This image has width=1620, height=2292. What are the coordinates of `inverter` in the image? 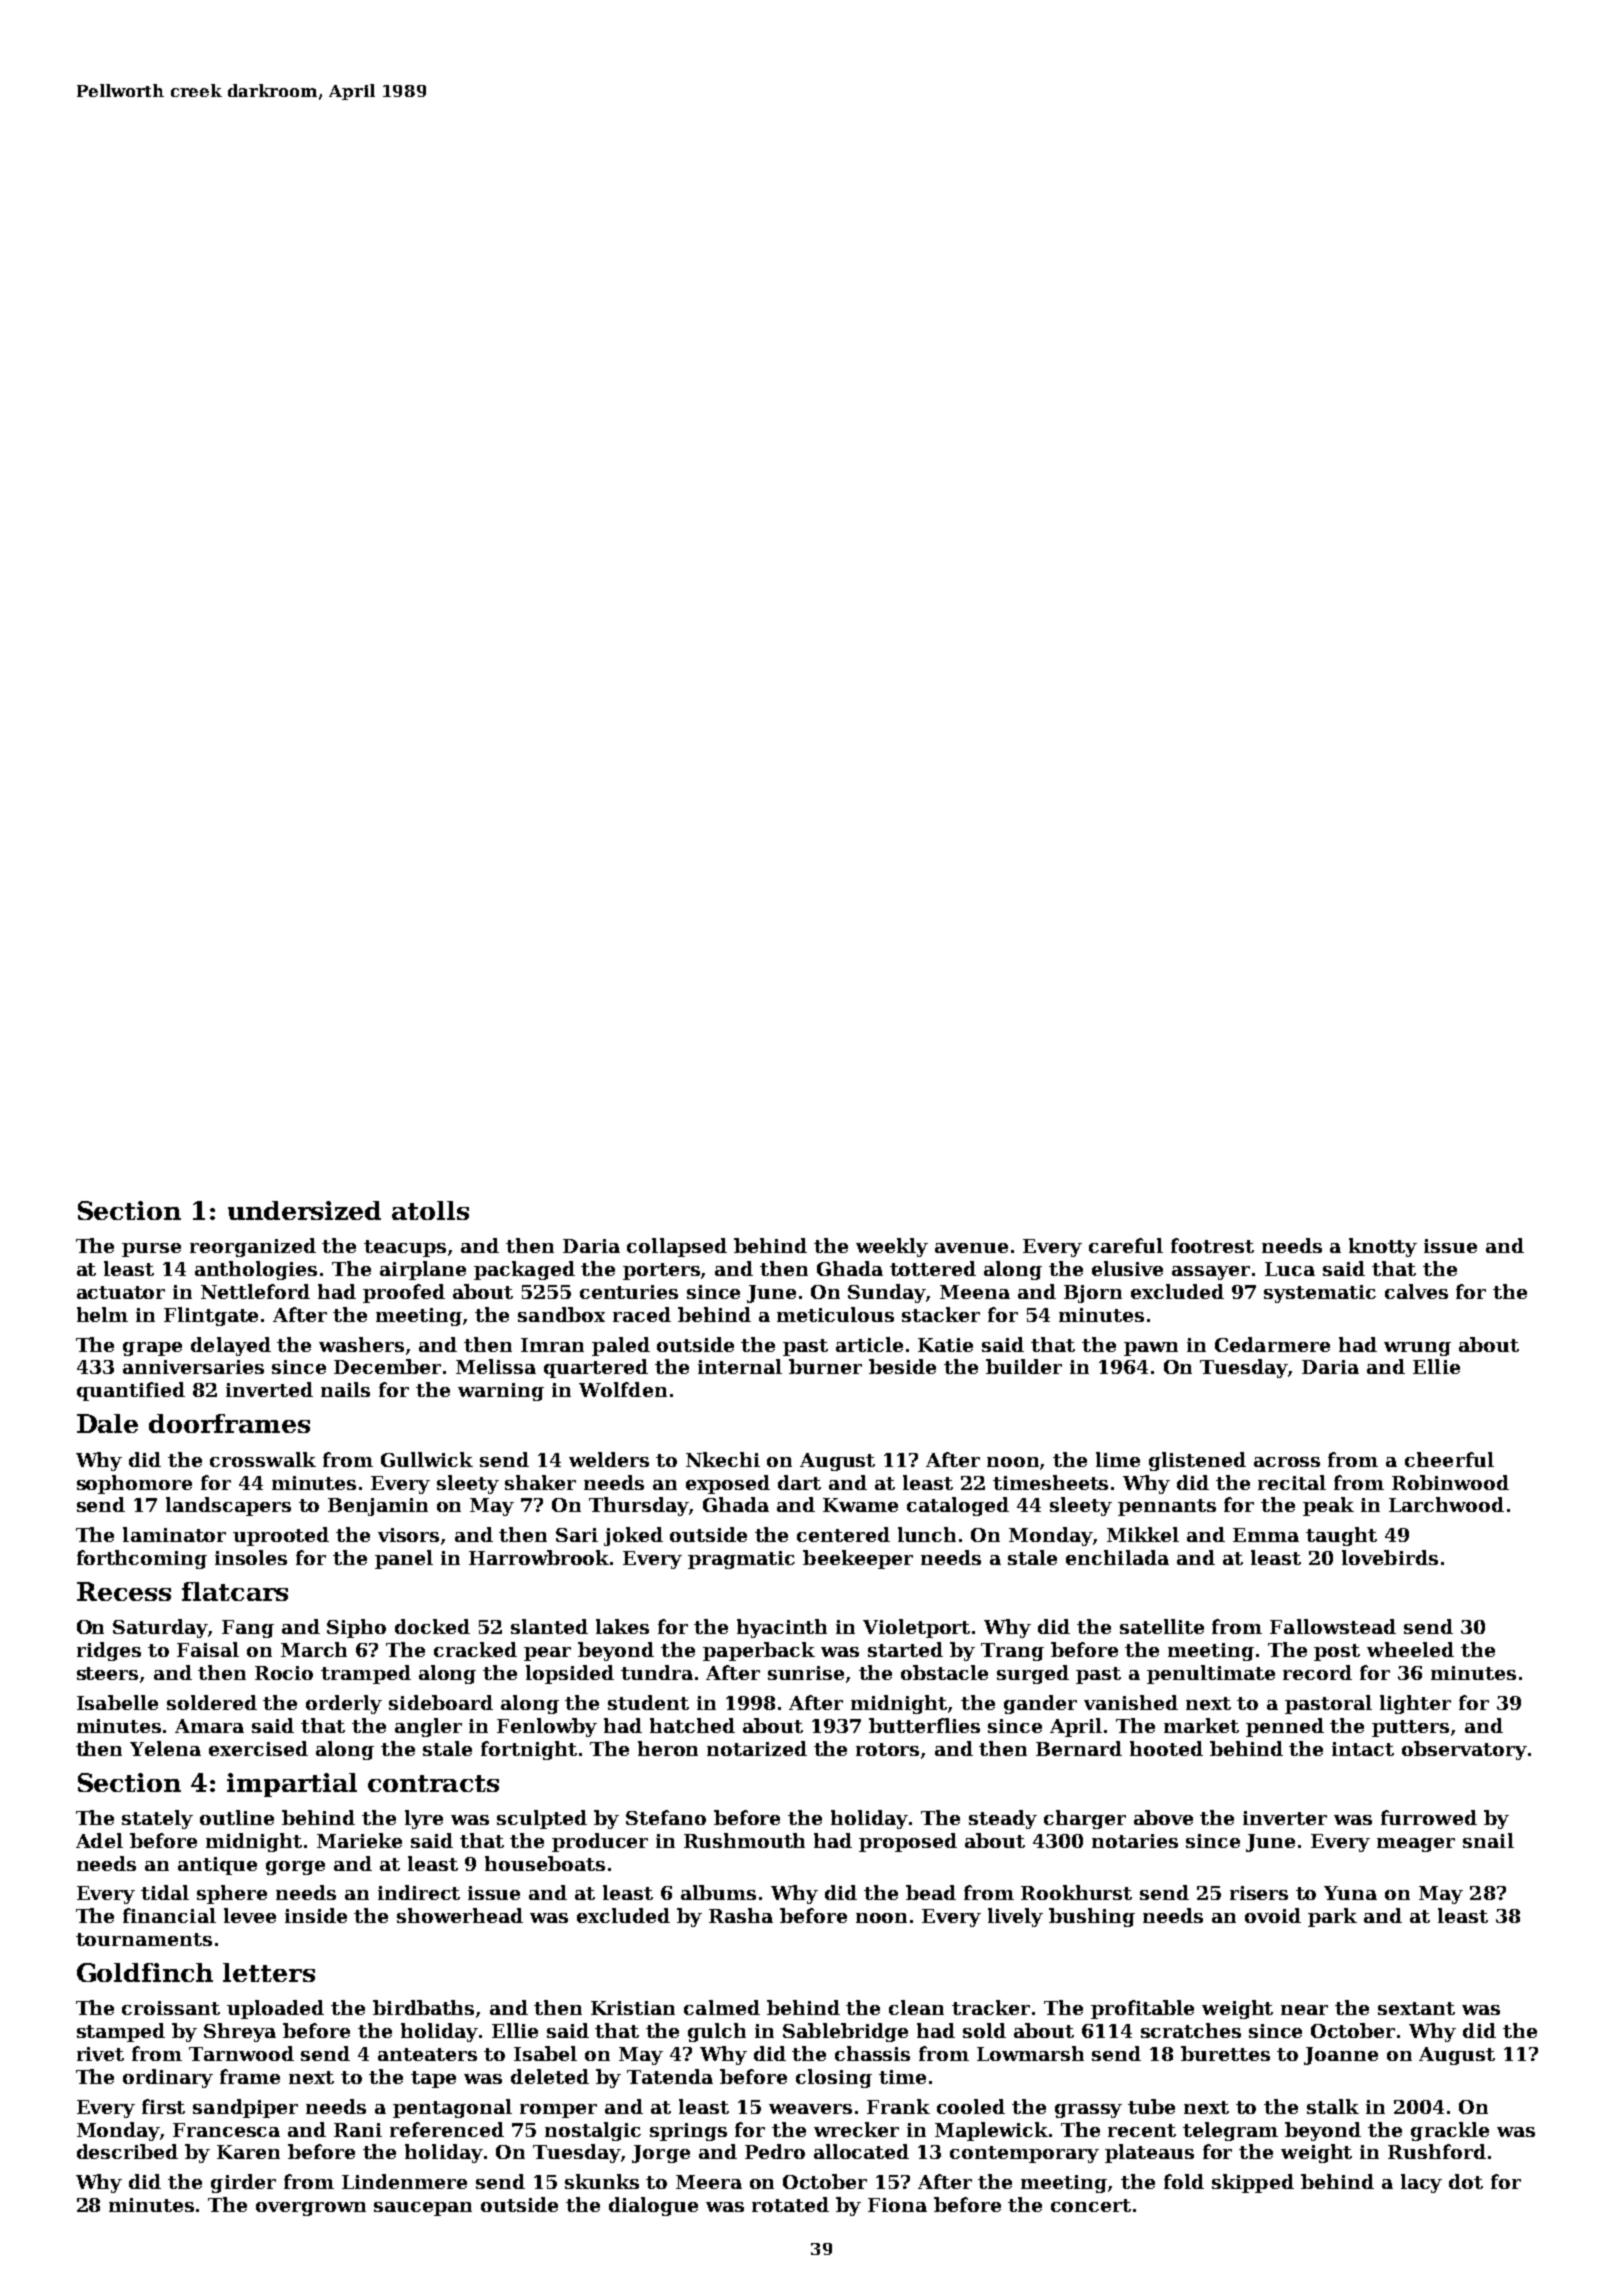 It's located at (1285, 1818).
